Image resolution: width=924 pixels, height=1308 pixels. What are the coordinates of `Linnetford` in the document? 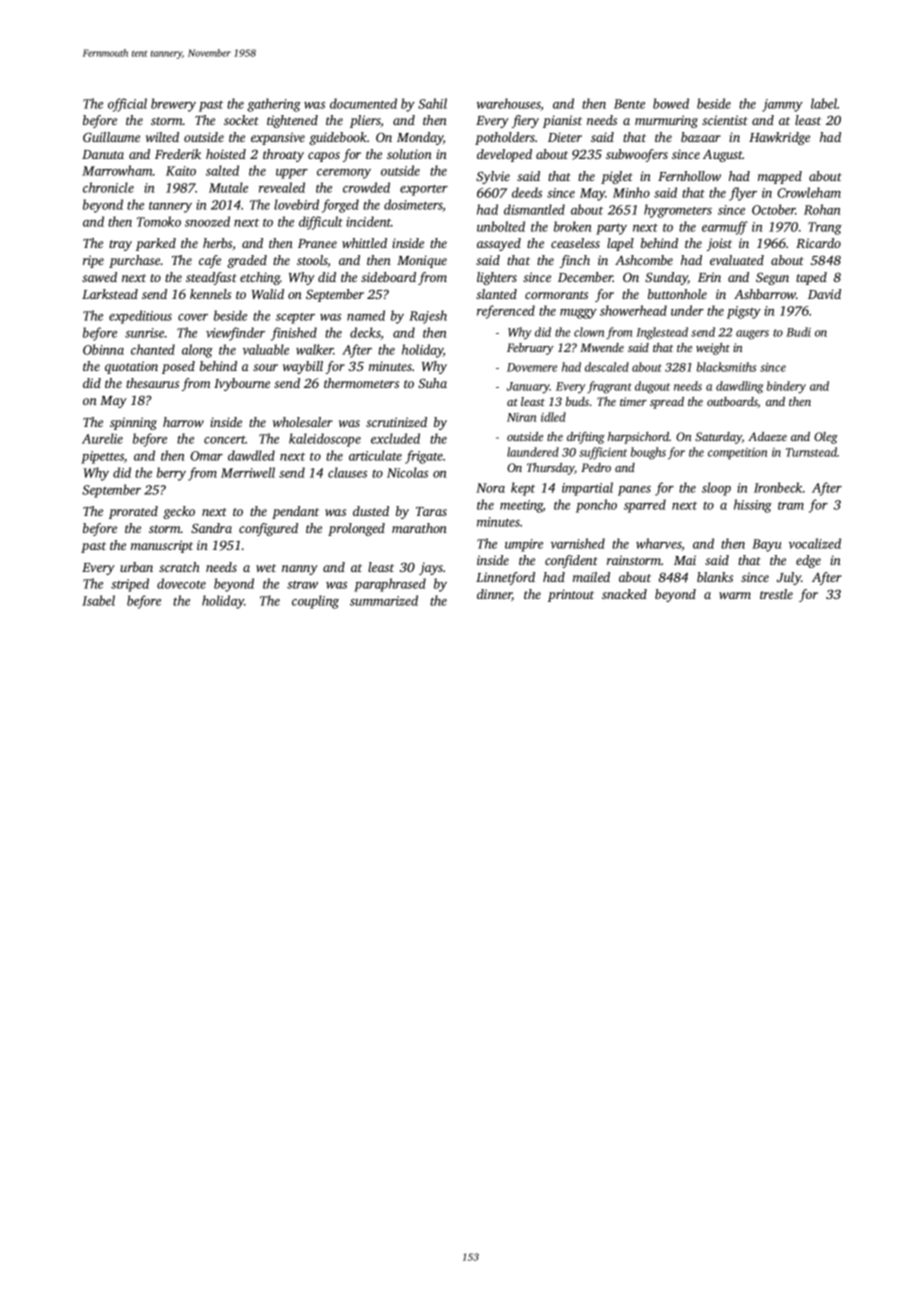 It's located at (505, 578).
